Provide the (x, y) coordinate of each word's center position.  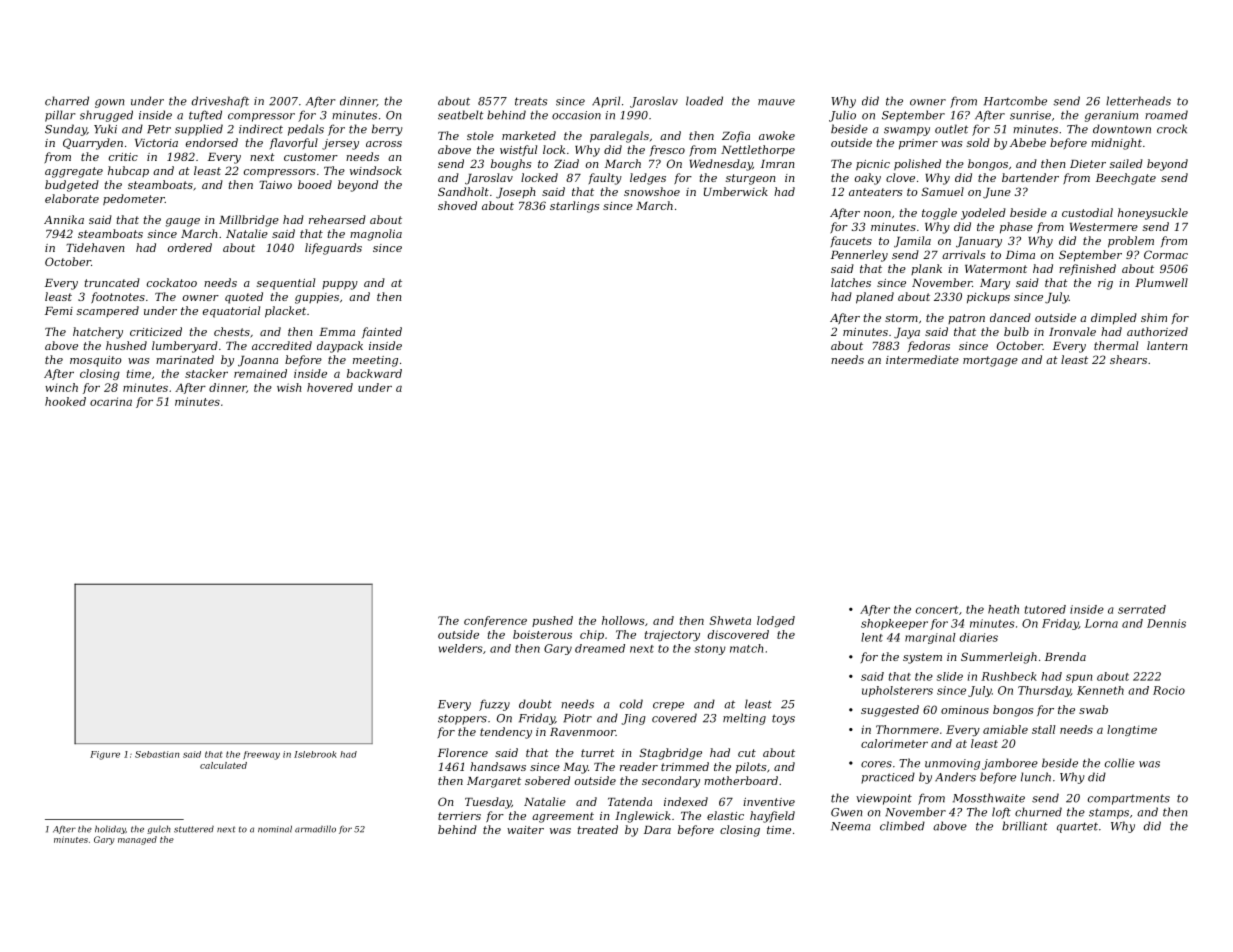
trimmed (685, 766)
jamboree (1010, 764)
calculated (223, 765)
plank (926, 269)
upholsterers (897, 691)
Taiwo (275, 185)
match (746, 648)
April (606, 102)
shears (1128, 359)
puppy (340, 285)
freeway (261, 755)
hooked (65, 401)
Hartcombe (1015, 101)
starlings (574, 207)
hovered (330, 387)
